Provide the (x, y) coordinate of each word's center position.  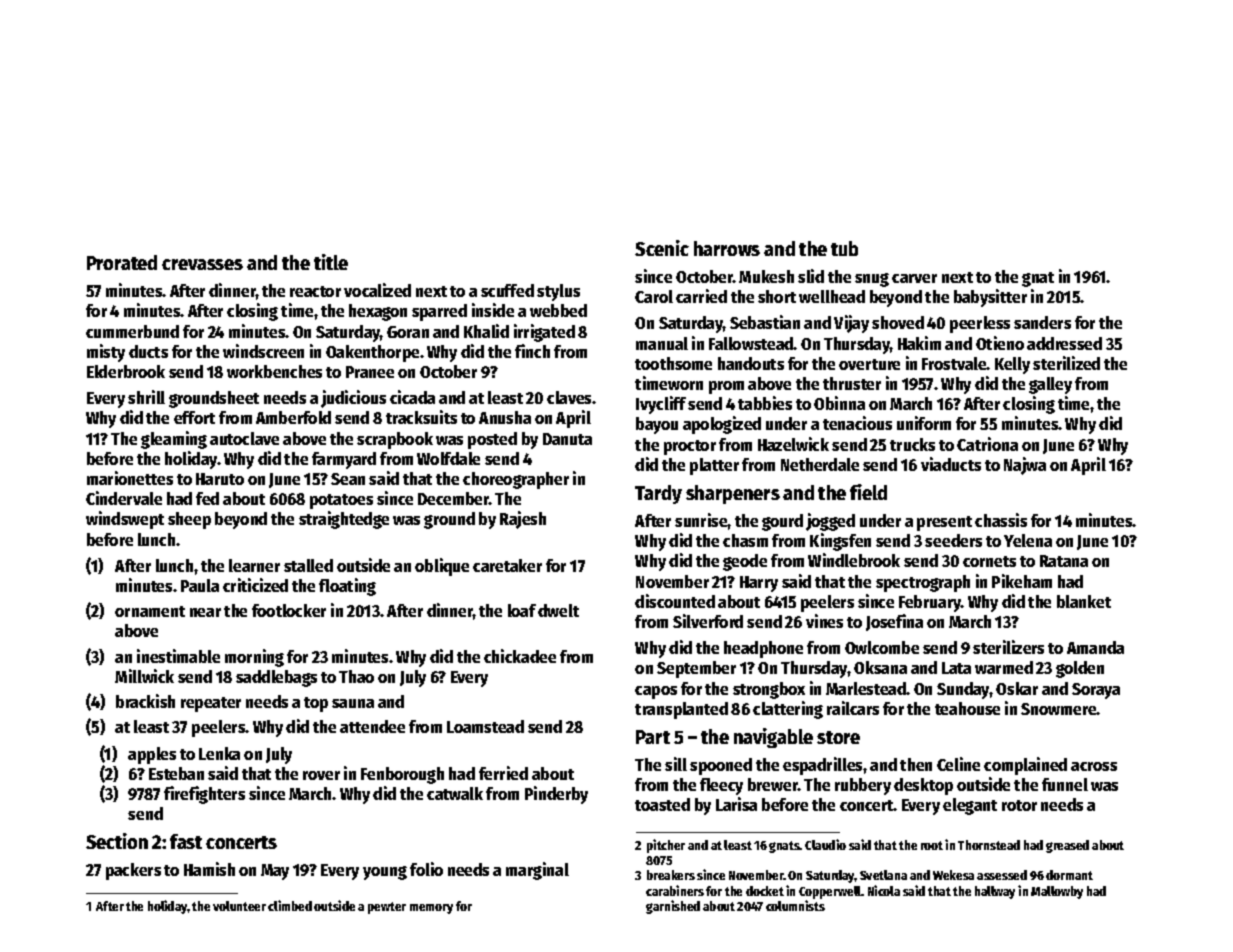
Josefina (894, 622)
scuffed (507, 290)
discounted (675, 601)
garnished (673, 907)
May (275, 872)
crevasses (202, 264)
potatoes (341, 501)
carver (914, 278)
